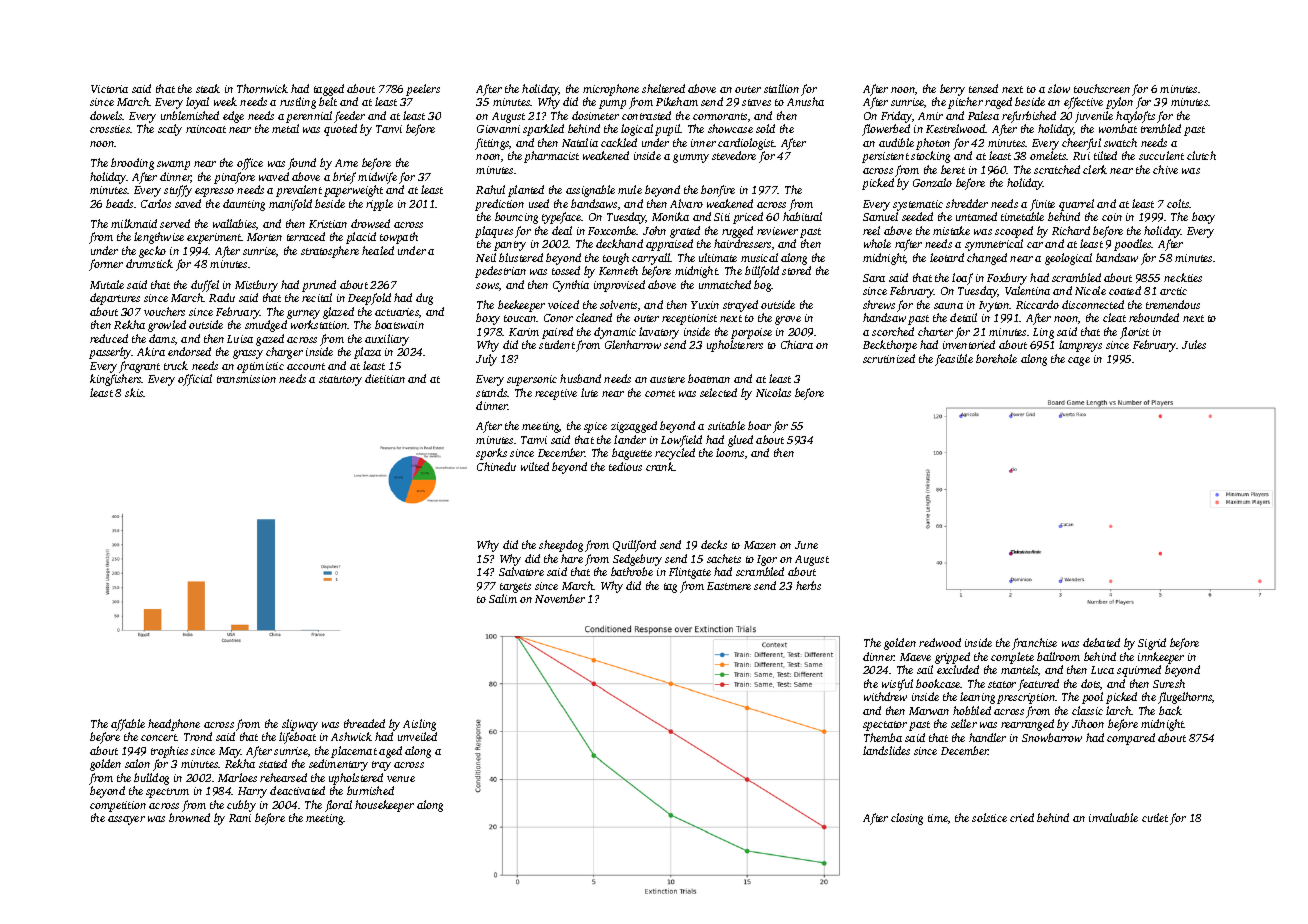  What do you see at coordinates (119, 203) in the image?
I see `beads` at bounding box center [119, 203].
